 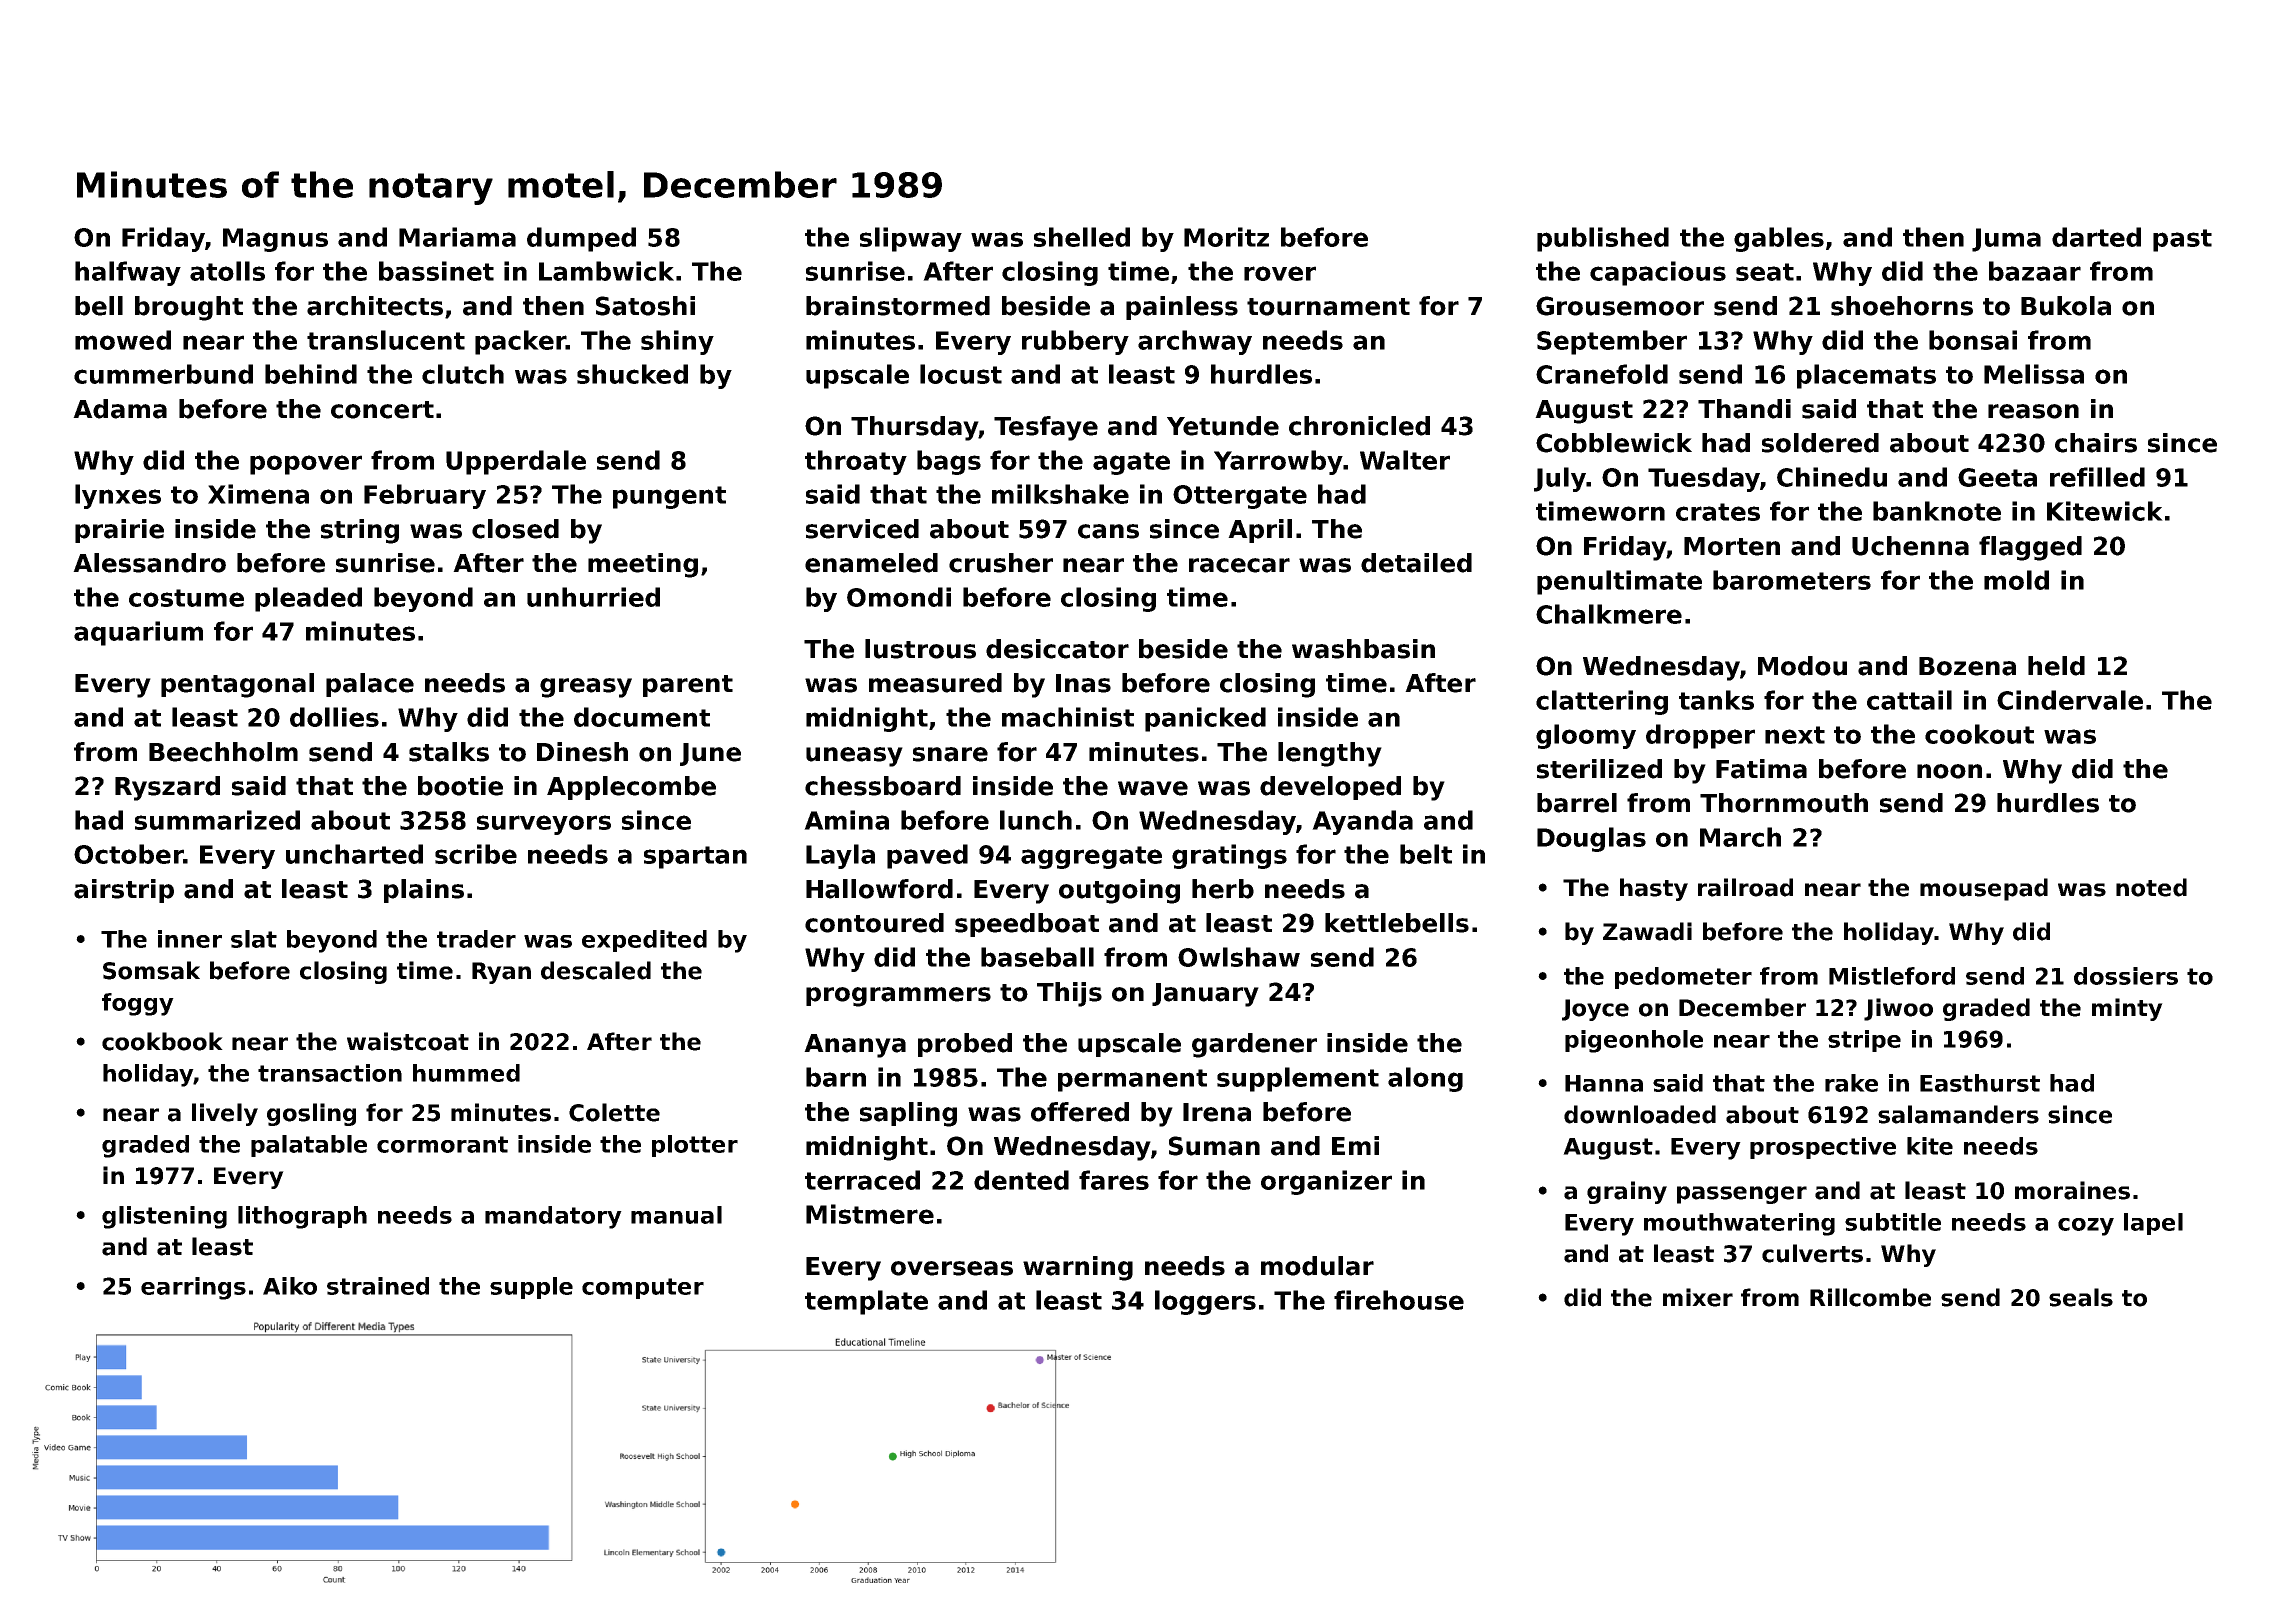 What do you see at coordinates (1602, 374) in the page?
I see `Cranefold` at bounding box center [1602, 374].
